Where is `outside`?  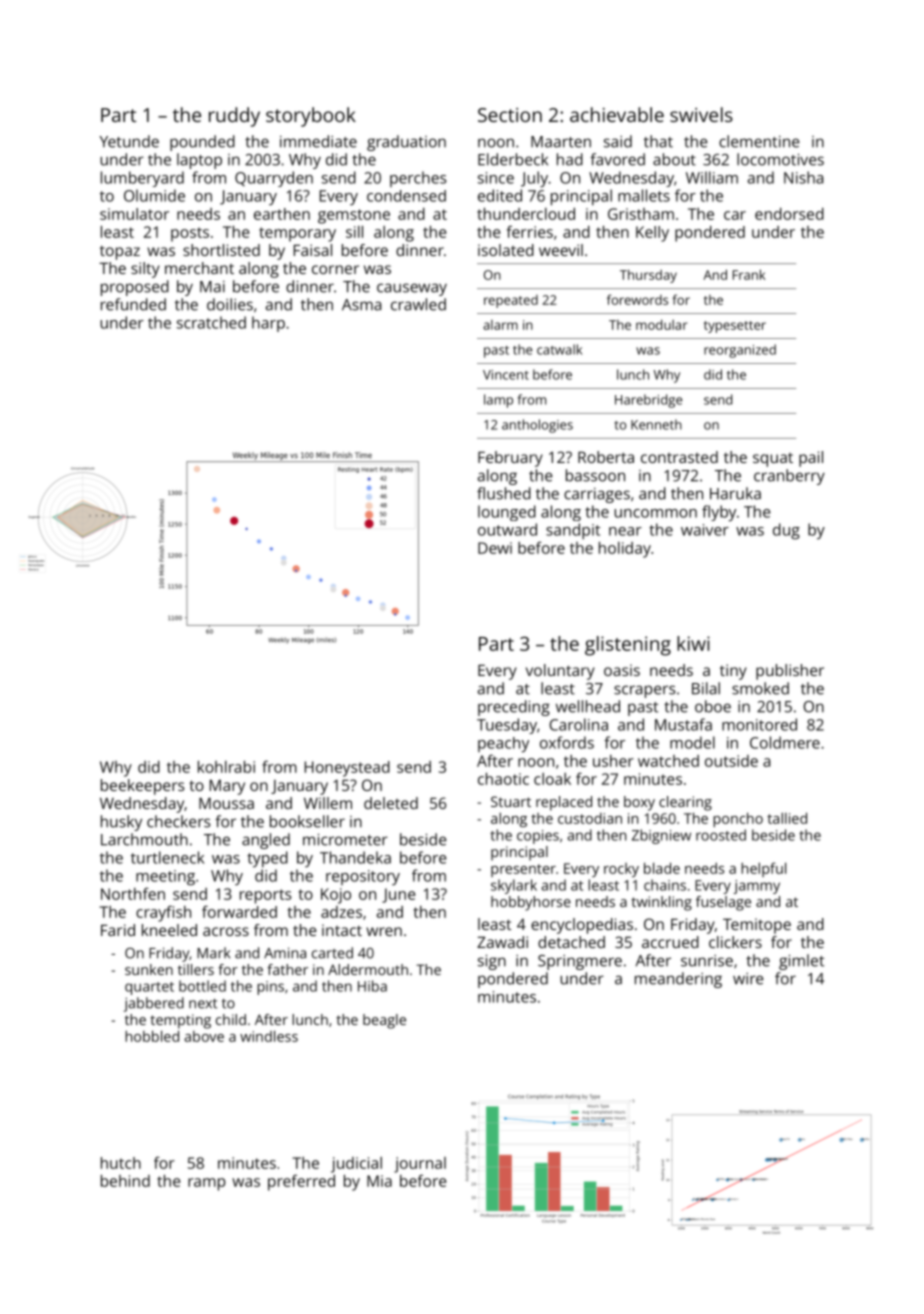 outside is located at coordinates (731, 761).
